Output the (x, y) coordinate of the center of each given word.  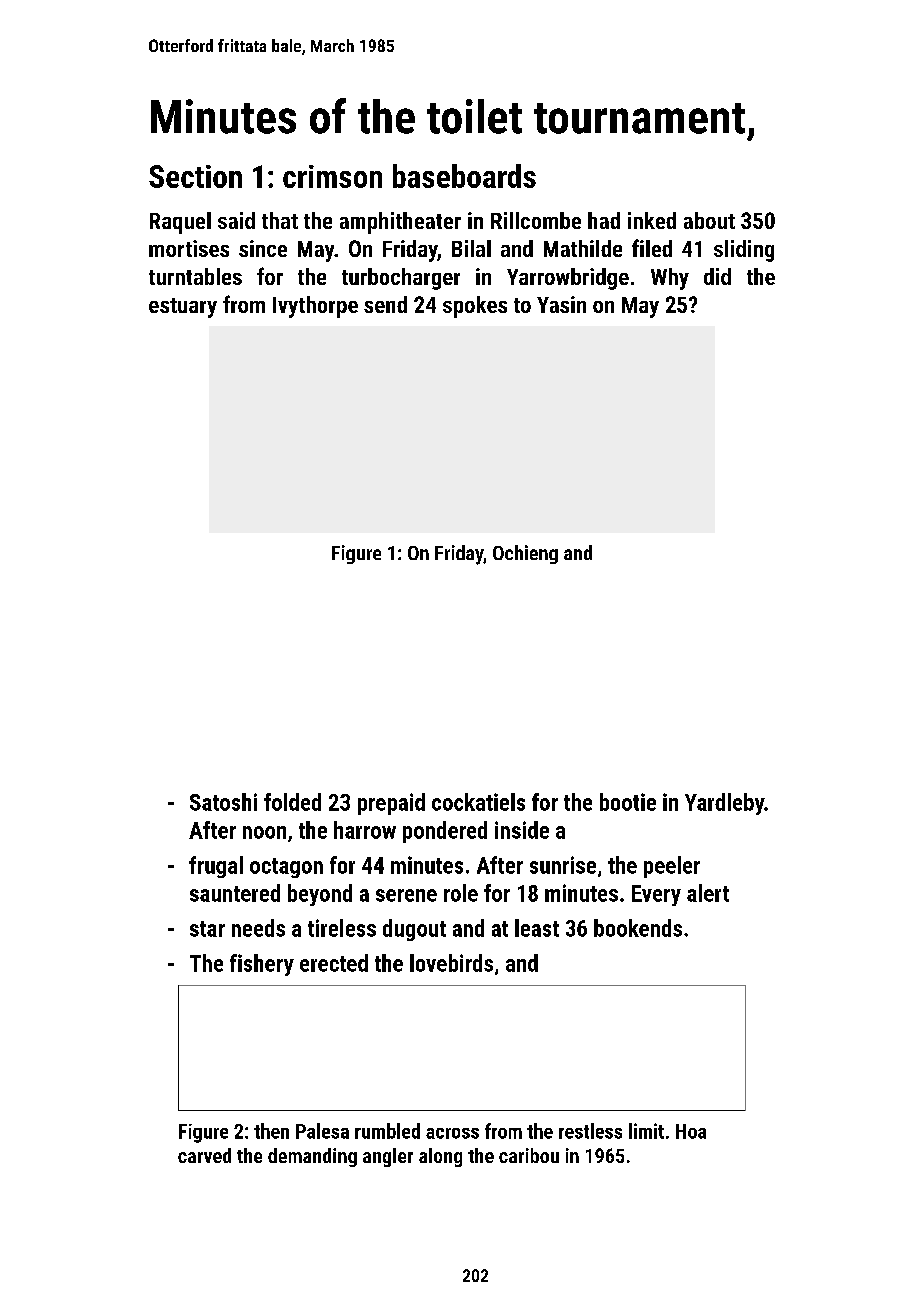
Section (195, 176)
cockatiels (478, 802)
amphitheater (400, 223)
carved (204, 1155)
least (537, 928)
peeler (672, 867)
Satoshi (223, 802)
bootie (628, 802)
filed (652, 248)
